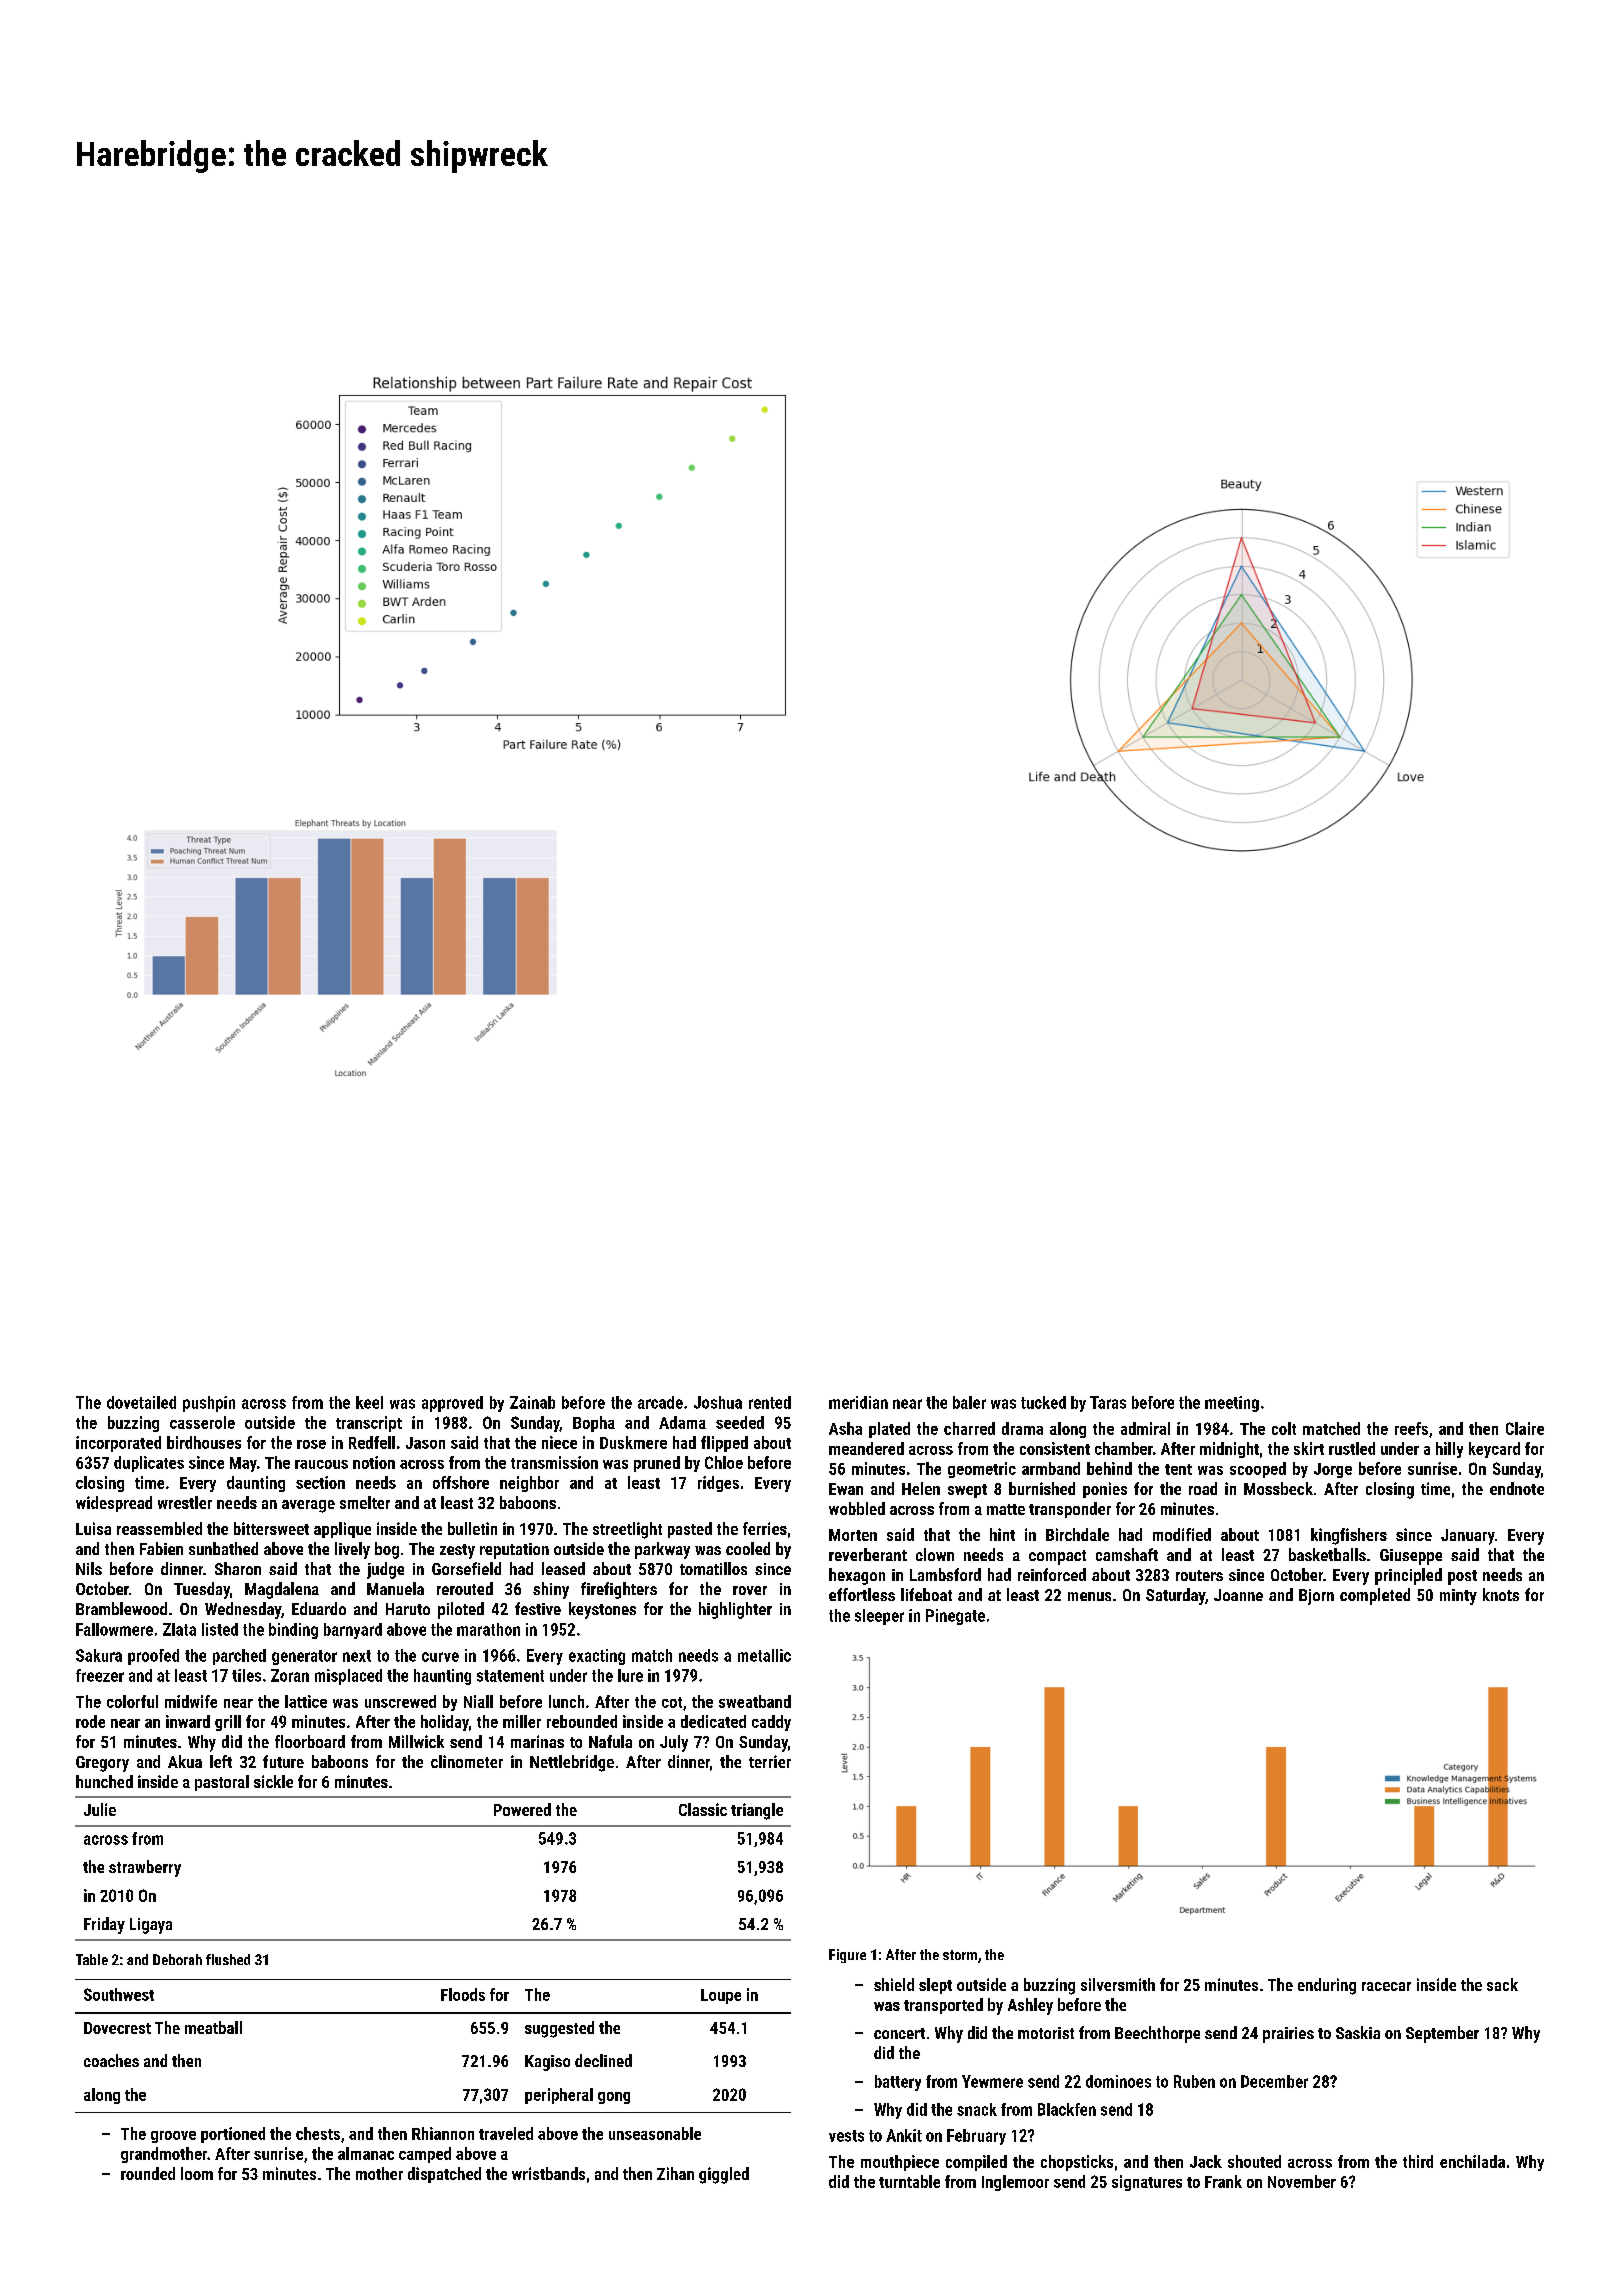 This image has height=2292, width=1620. What do you see at coordinates (151, 1926) in the image?
I see `Ligaya` at bounding box center [151, 1926].
